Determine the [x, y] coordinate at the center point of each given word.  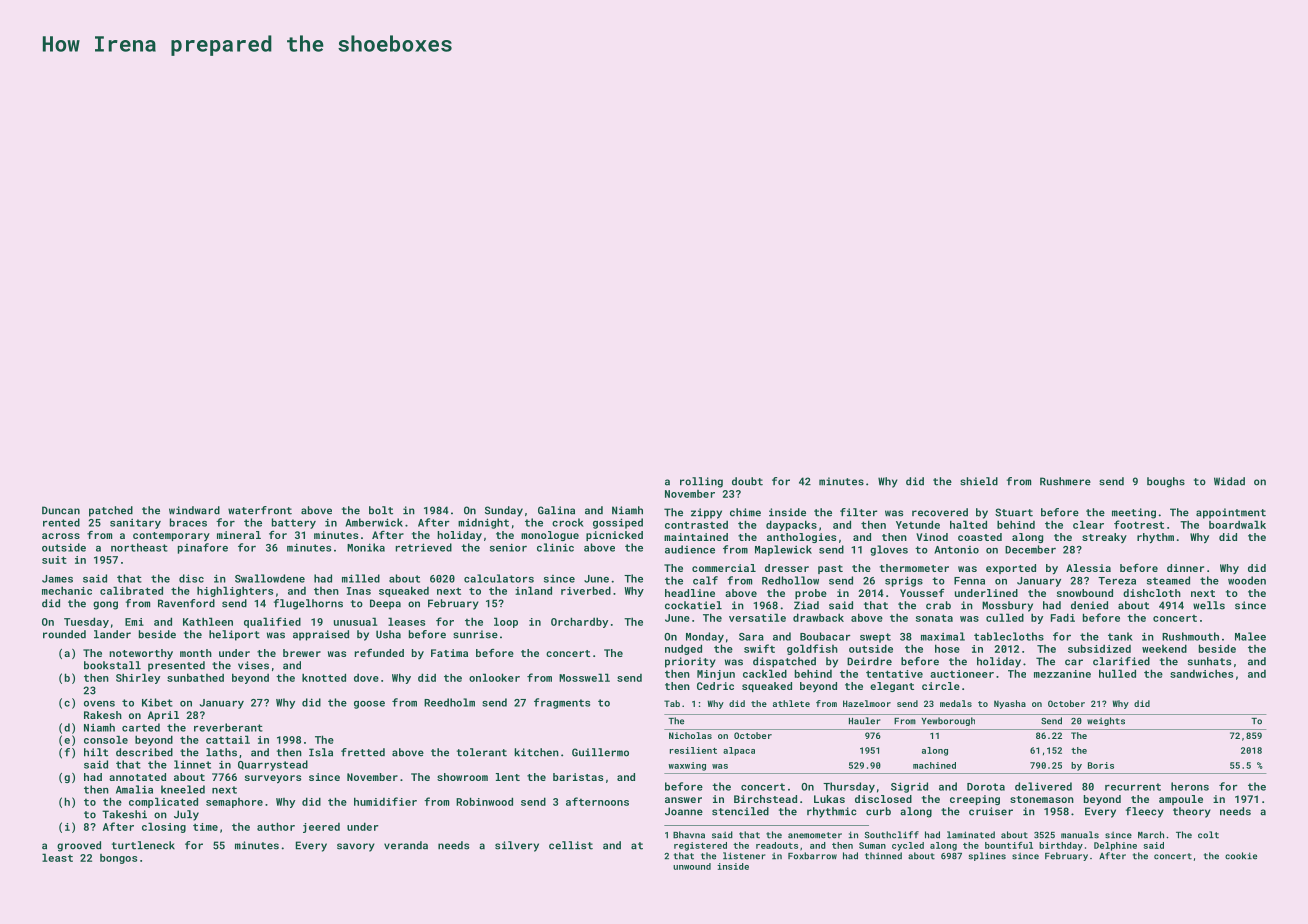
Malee [1250, 636]
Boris [1101, 765]
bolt [381, 510]
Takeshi [124, 814]
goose [369, 705]
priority [690, 662]
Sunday [504, 511]
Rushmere [1065, 481]
